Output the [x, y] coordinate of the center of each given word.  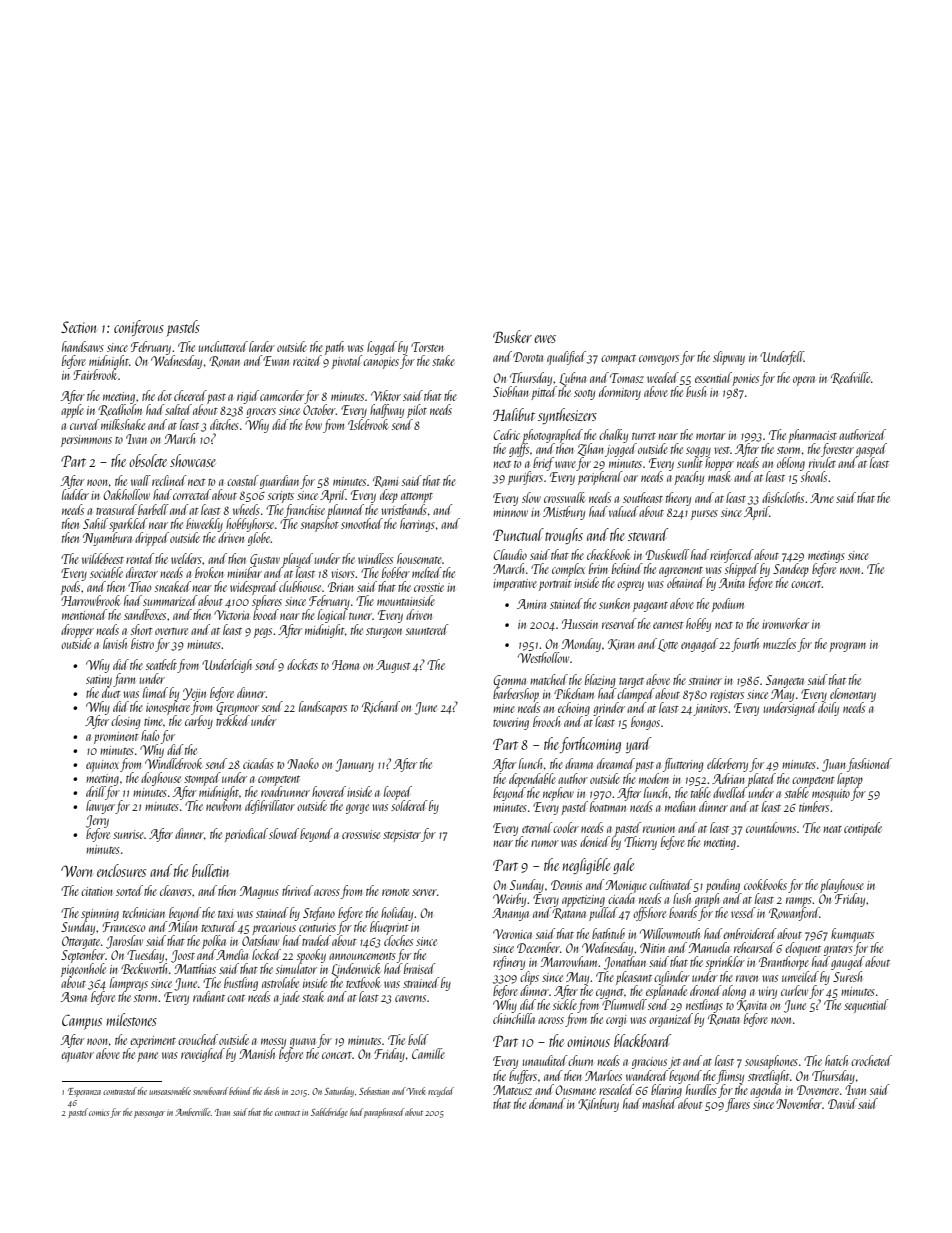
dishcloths [783, 497]
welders [186, 558]
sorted [129, 890]
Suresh [847, 976]
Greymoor [237, 708]
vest [722, 450]
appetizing [583, 901]
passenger [149, 1114]
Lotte [668, 645]
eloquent [803, 949]
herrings [417, 525]
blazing [600, 681]
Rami [385, 481]
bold [418, 1039]
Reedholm [120, 410]
